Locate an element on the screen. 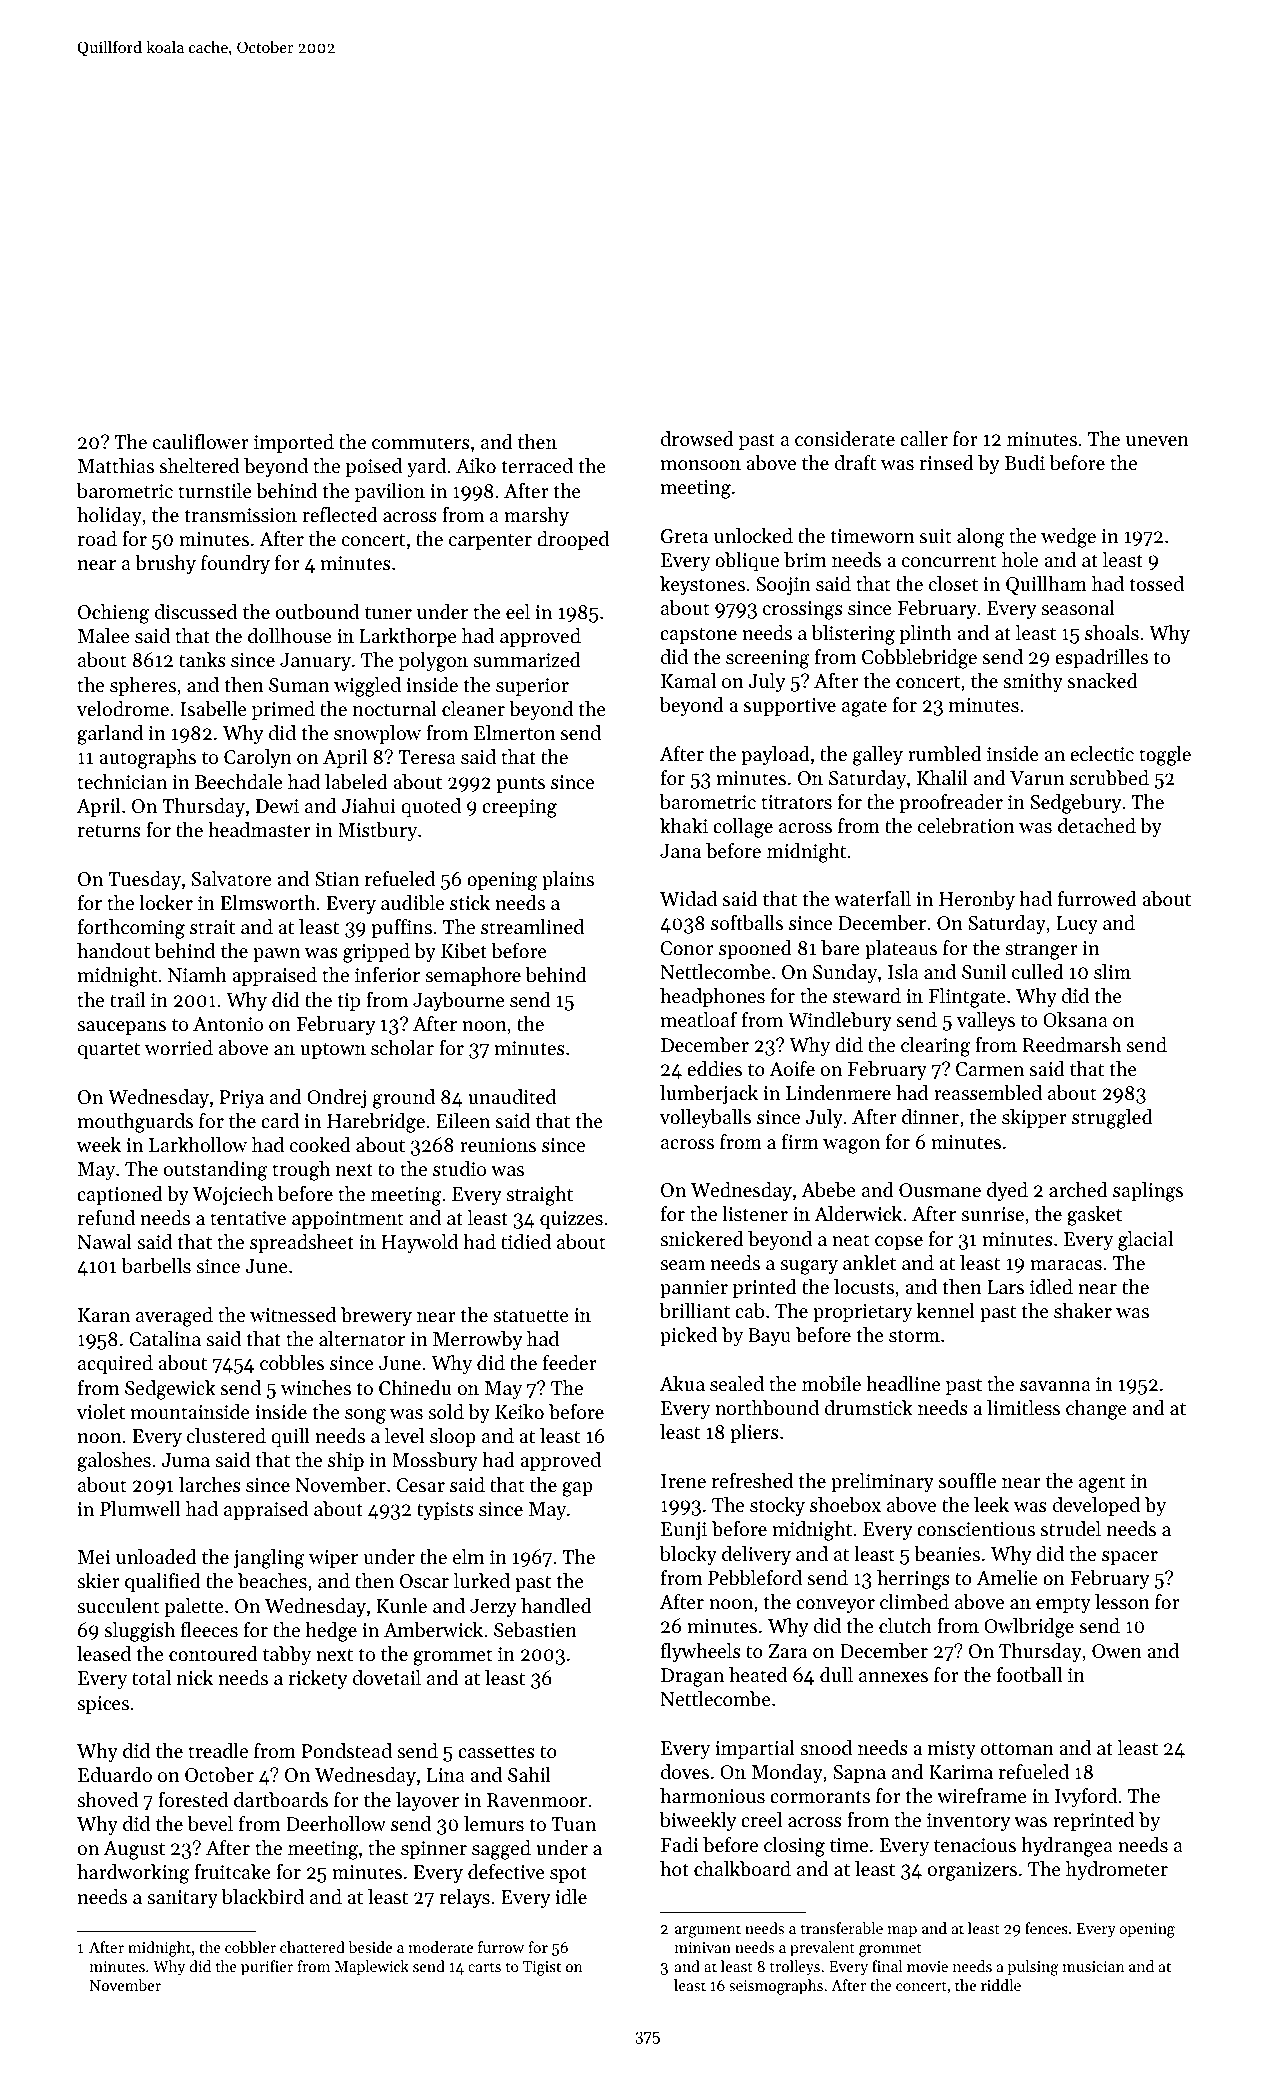 The width and height of the screenshot is (1270, 2091). slim is located at coordinates (1112, 971).
